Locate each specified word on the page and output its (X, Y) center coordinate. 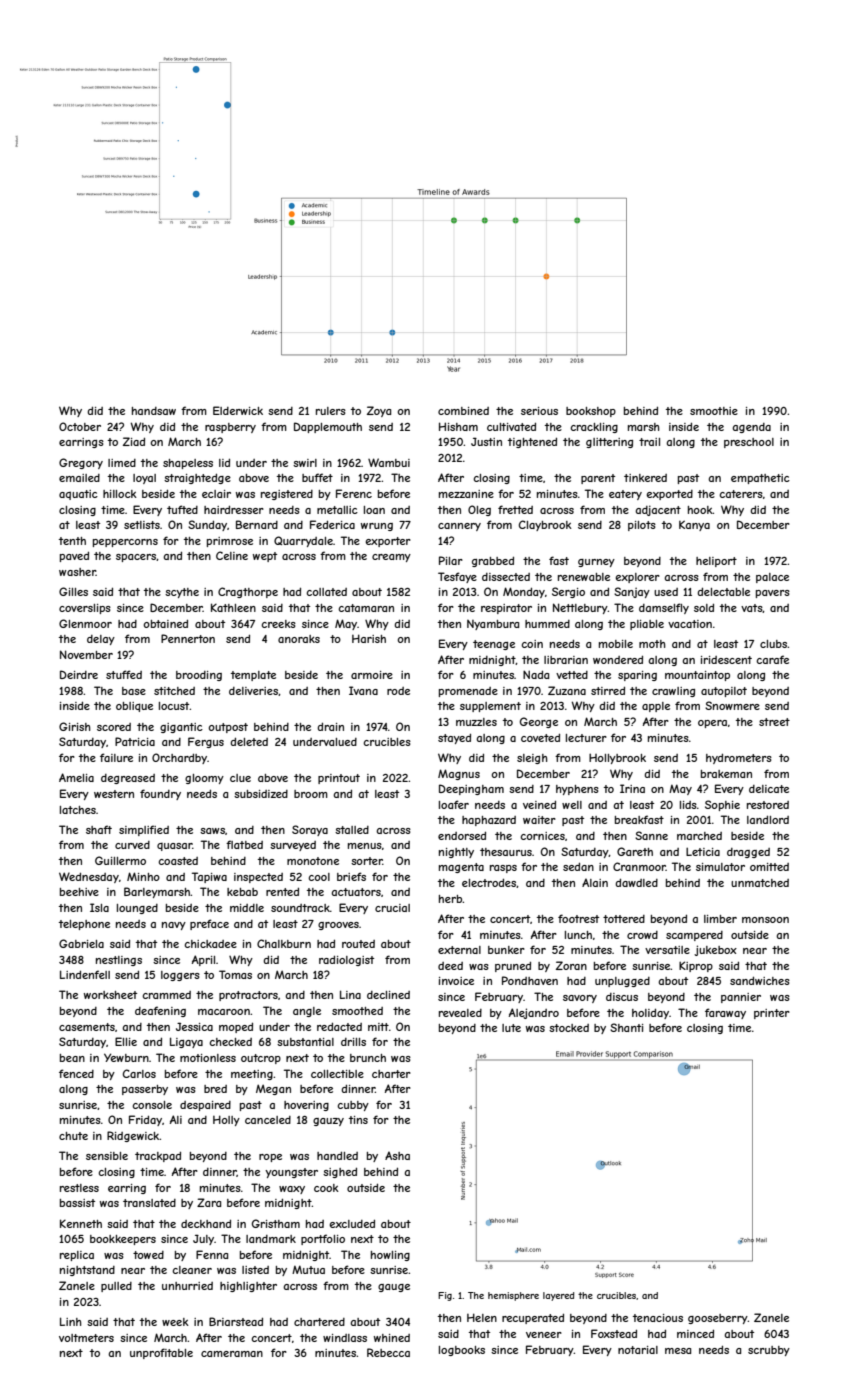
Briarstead (236, 1321)
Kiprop (696, 966)
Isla (99, 907)
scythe (182, 593)
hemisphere (513, 1296)
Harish (369, 638)
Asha (397, 1155)
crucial (392, 908)
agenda (751, 428)
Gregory (81, 463)
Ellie (126, 1041)
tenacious (658, 1318)
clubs (773, 644)
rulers (331, 411)
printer (772, 1014)
